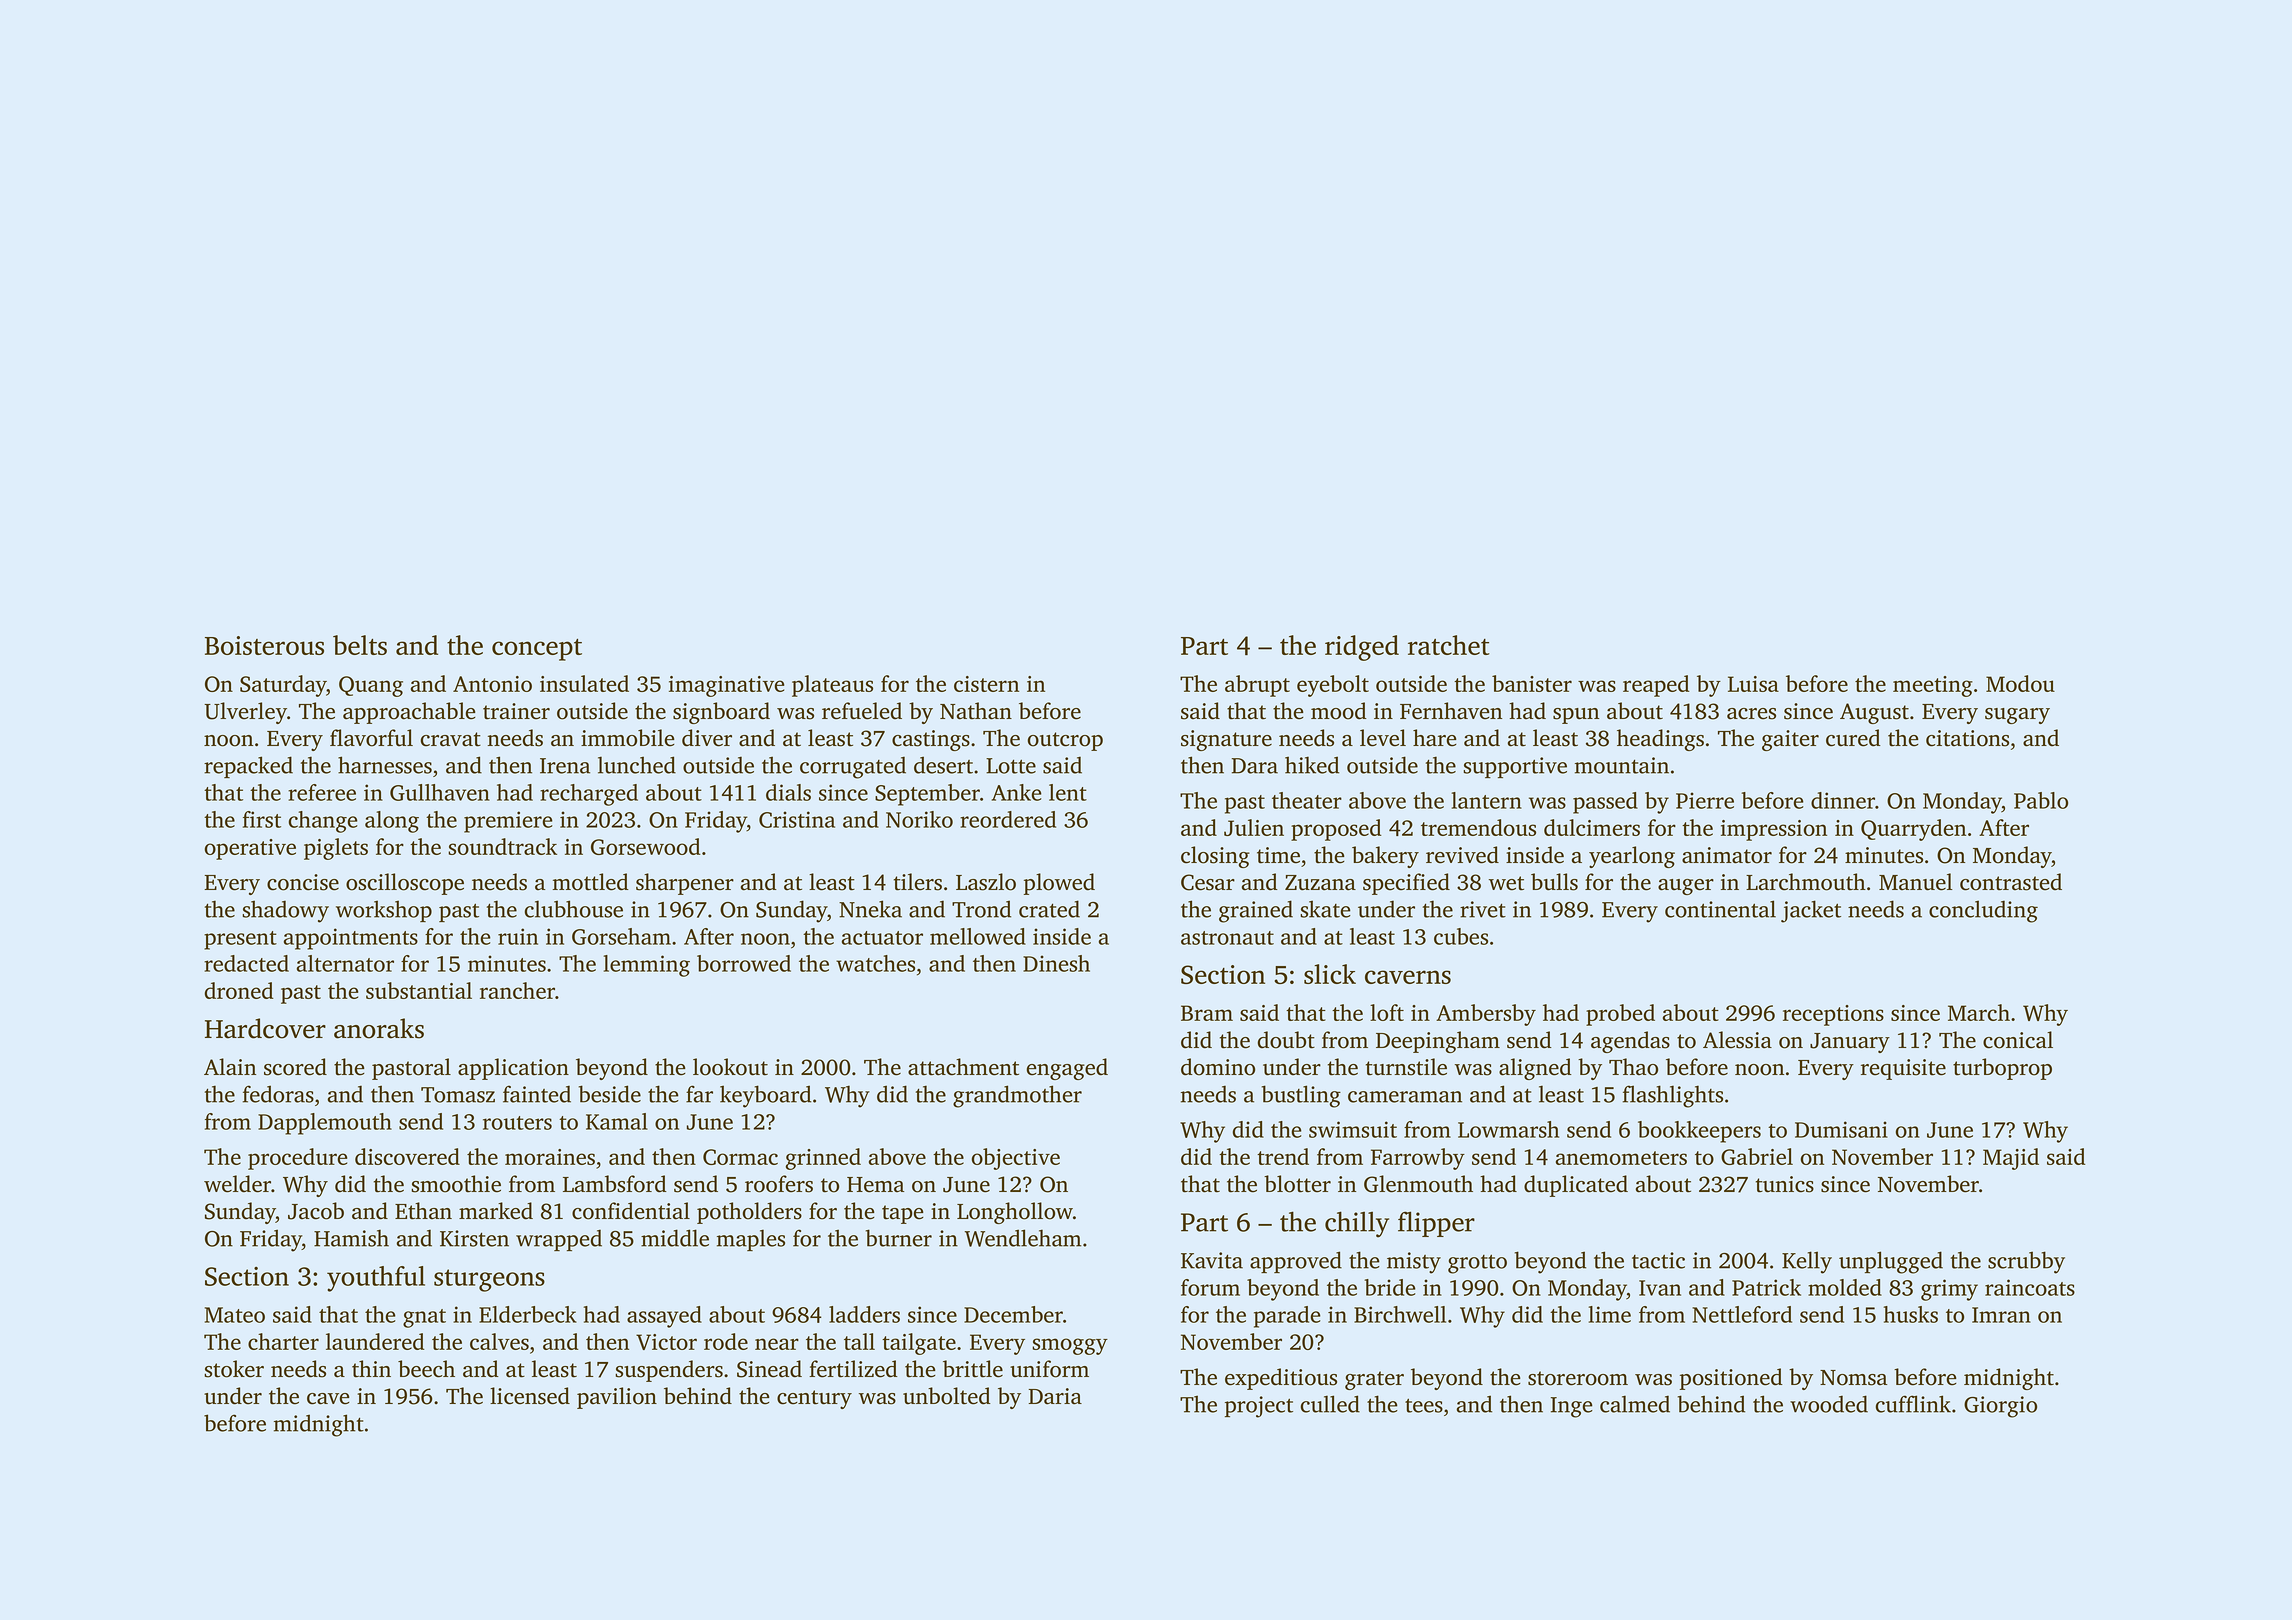 The image size is (2292, 1620). I want to click on cubes, so click(1461, 936).
